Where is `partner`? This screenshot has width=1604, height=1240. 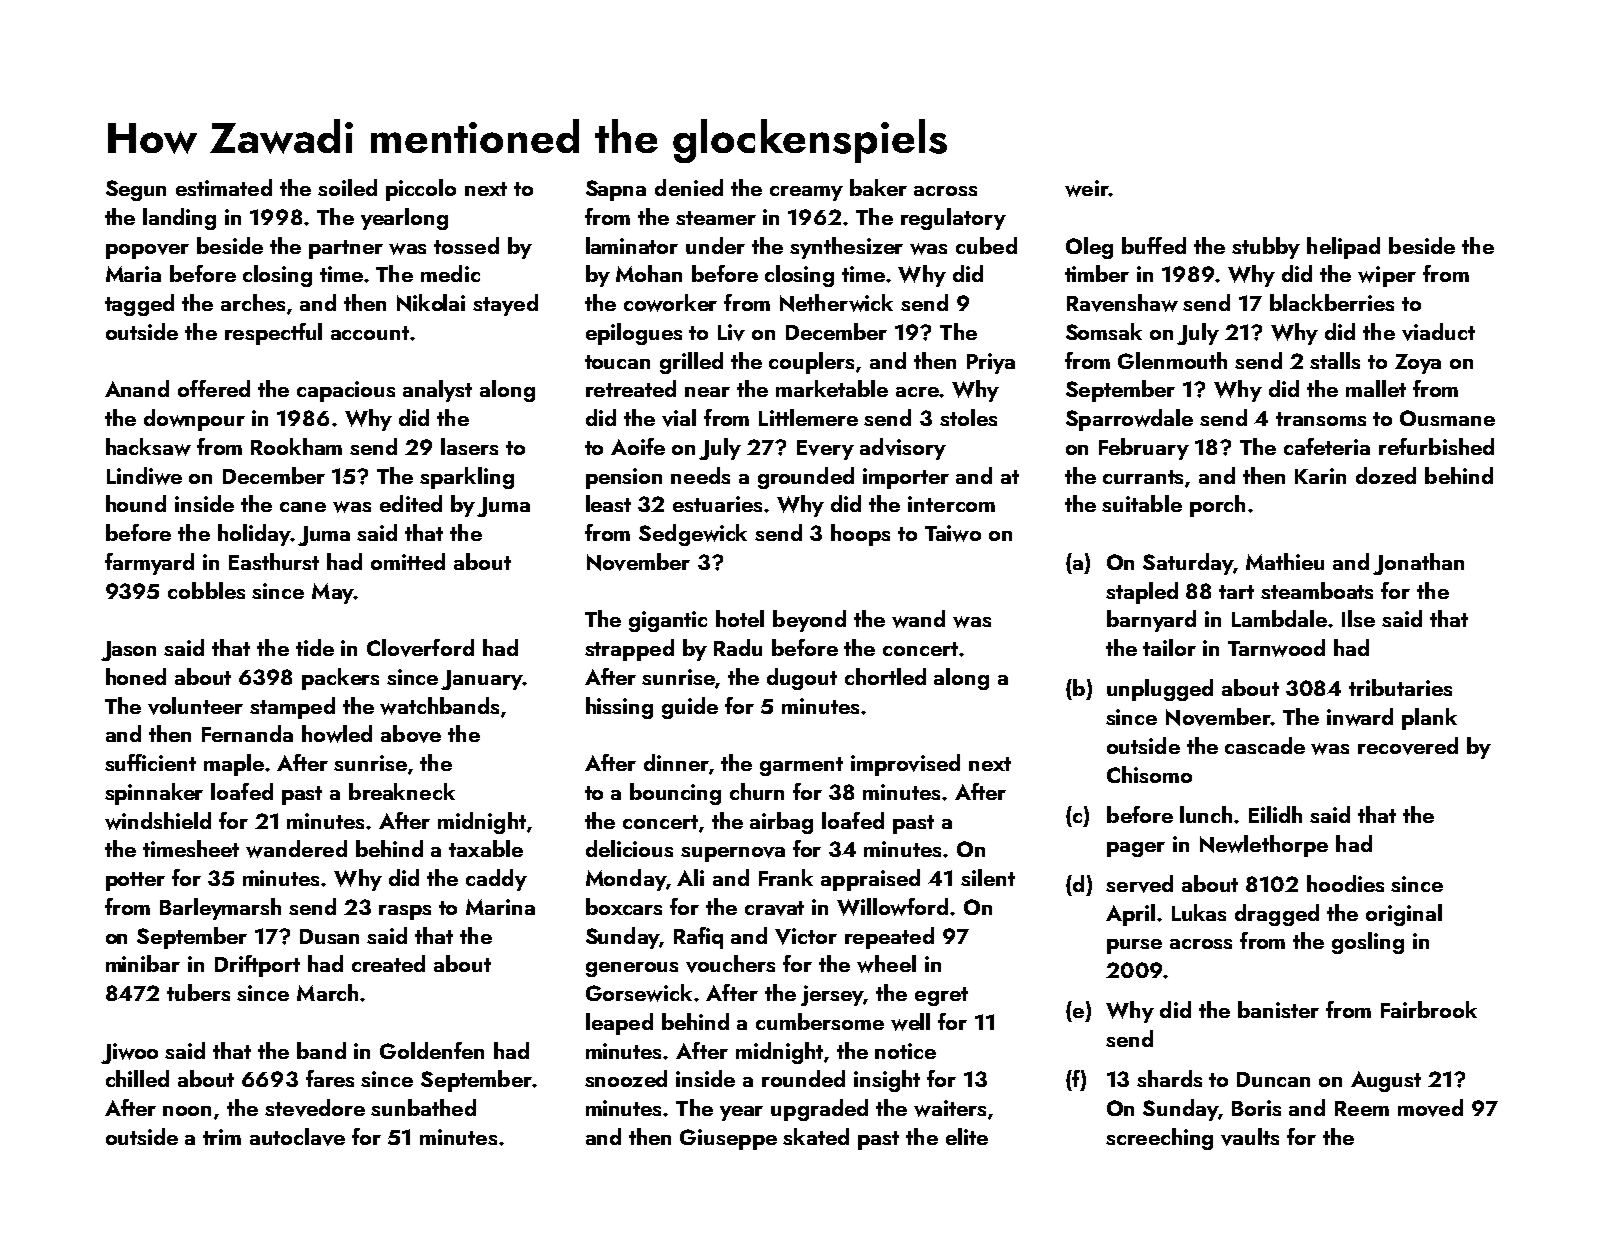
partner is located at coordinates (346, 249).
